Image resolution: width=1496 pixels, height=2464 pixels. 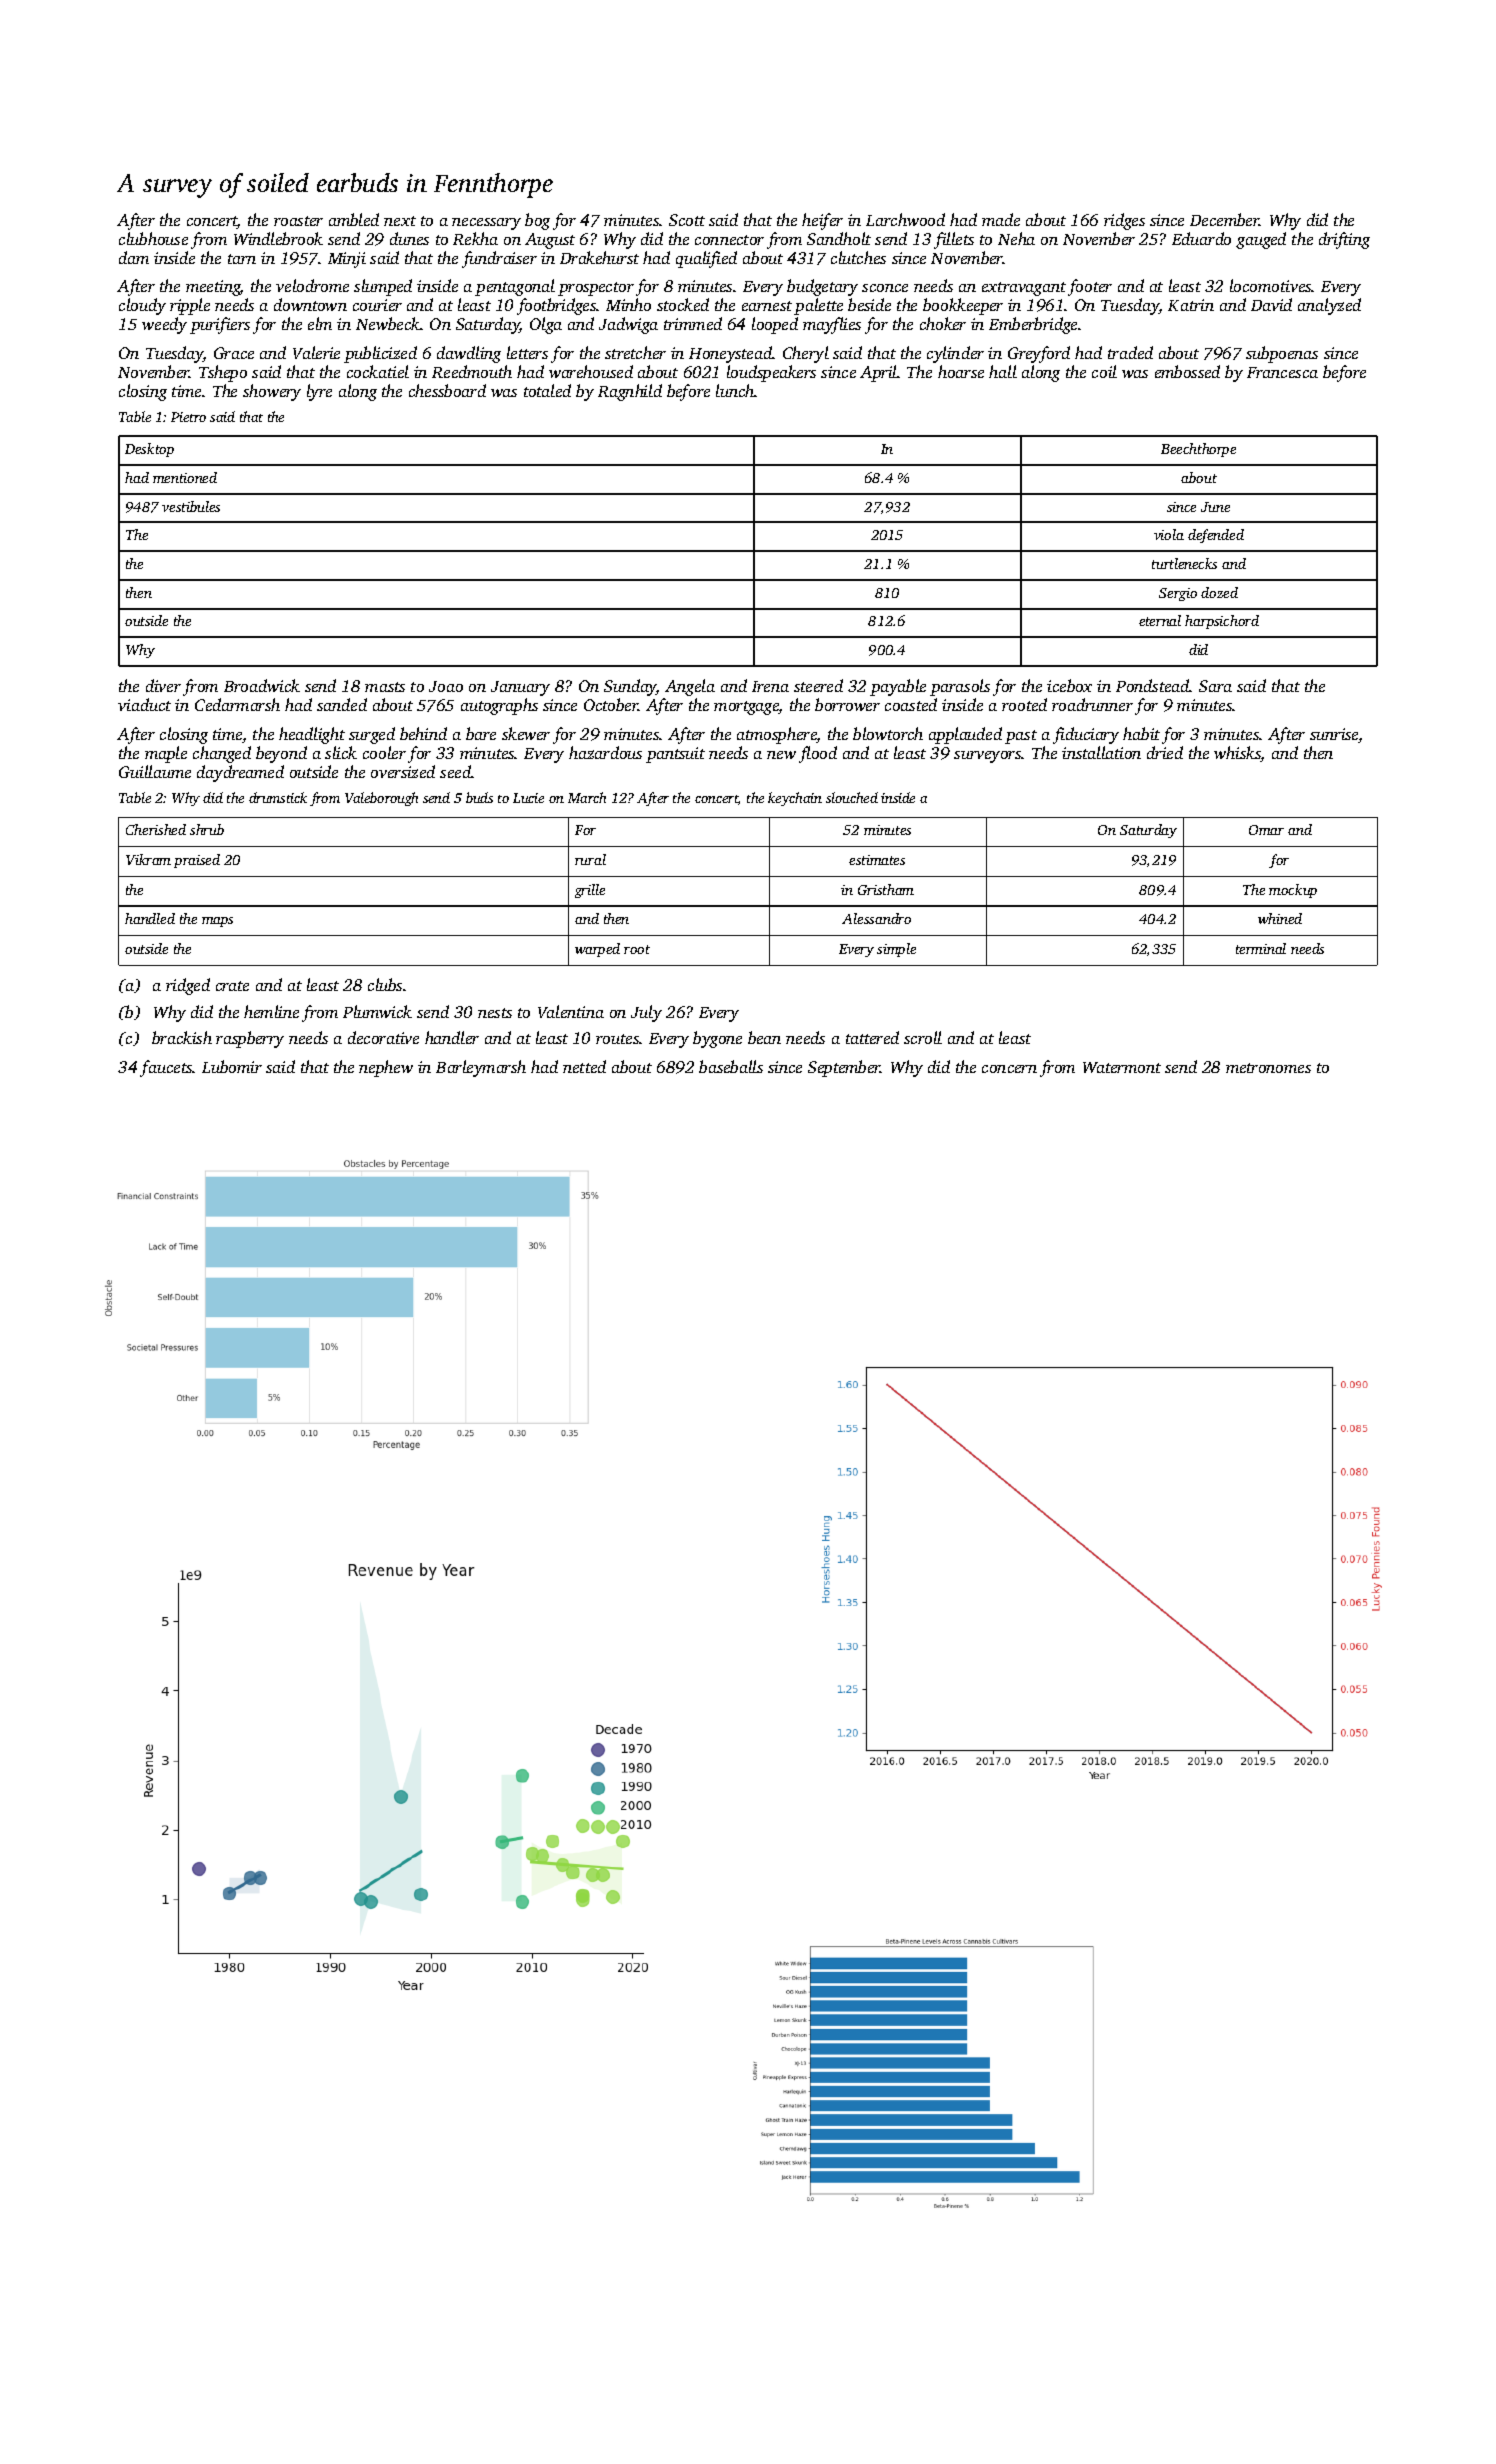 I want to click on Sara, so click(x=1215, y=686).
